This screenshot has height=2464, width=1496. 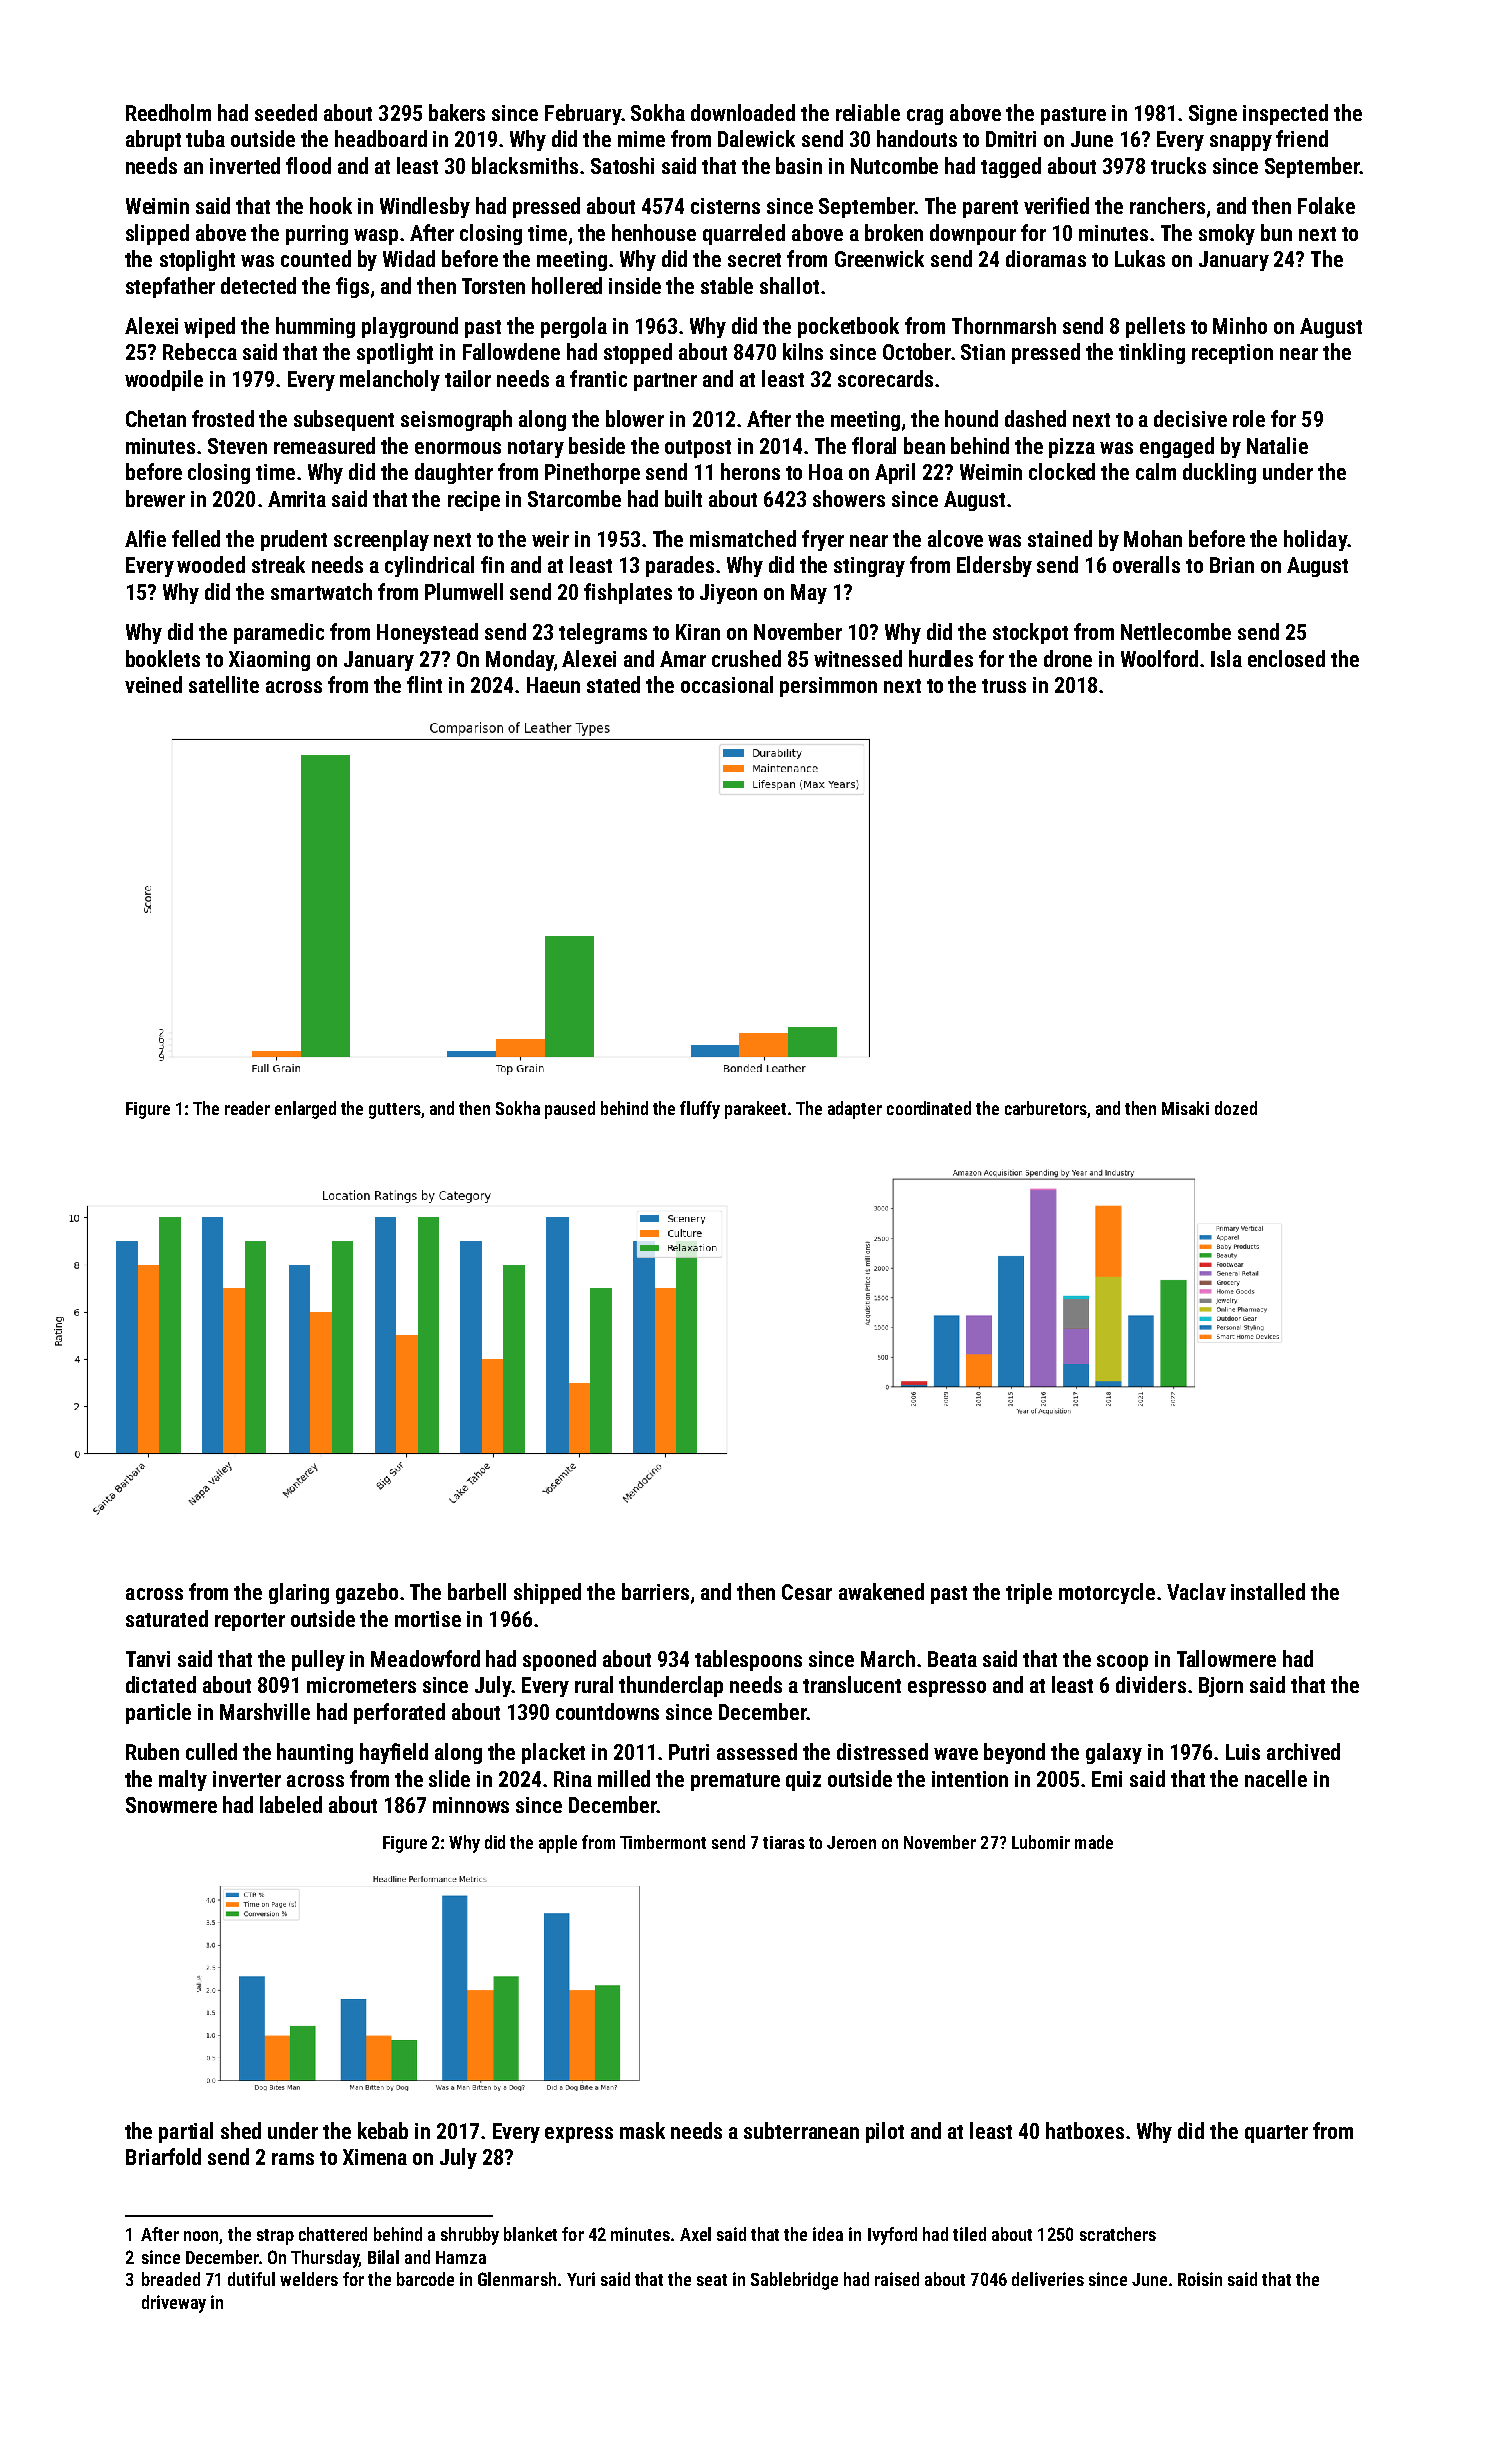 What do you see at coordinates (224, 684) in the screenshot?
I see `satellite` at bounding box center [224, 684].
